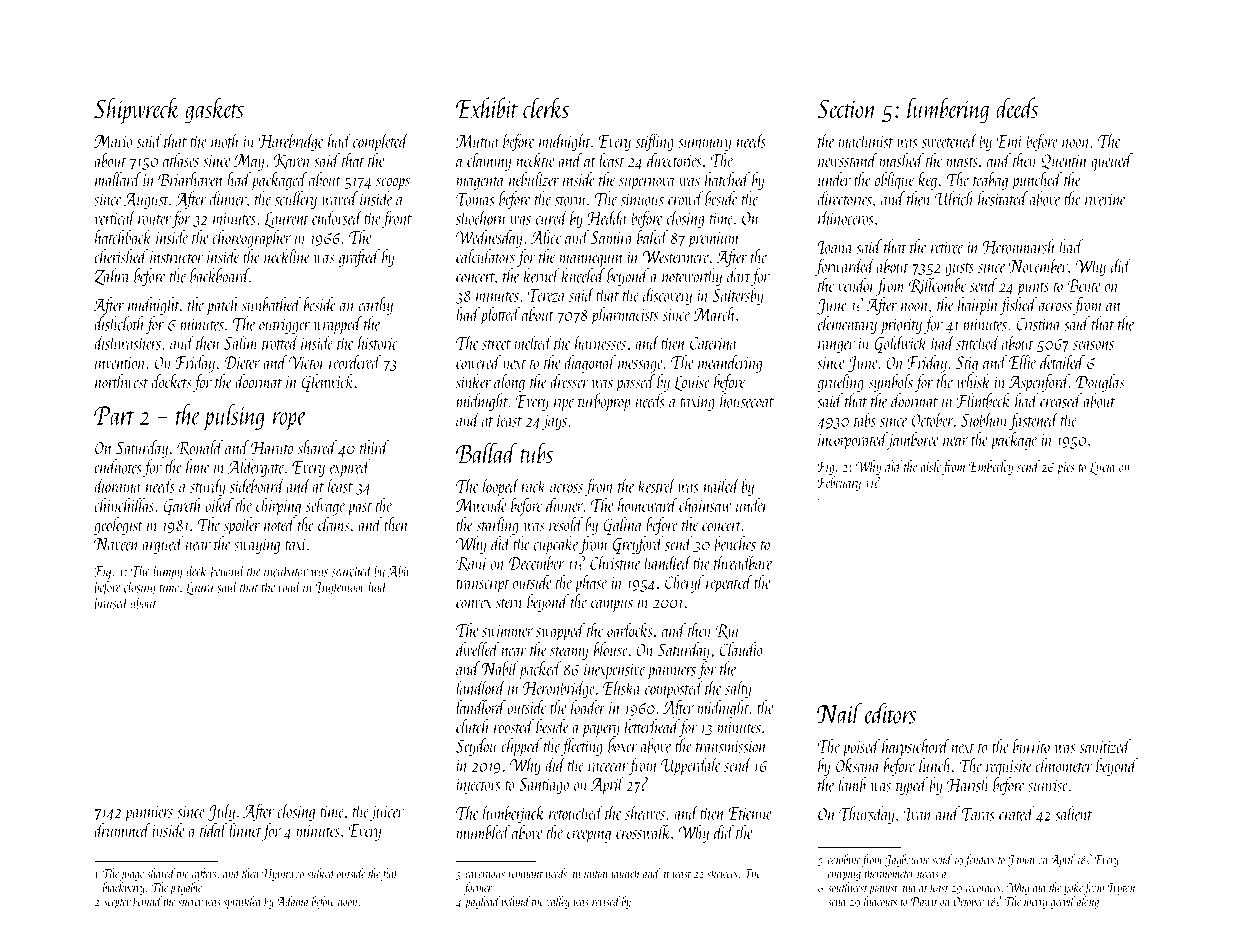 Image resolution: width=1233 pixels, height=952 pixels. I want to click on transmission, so click(730, 746).
